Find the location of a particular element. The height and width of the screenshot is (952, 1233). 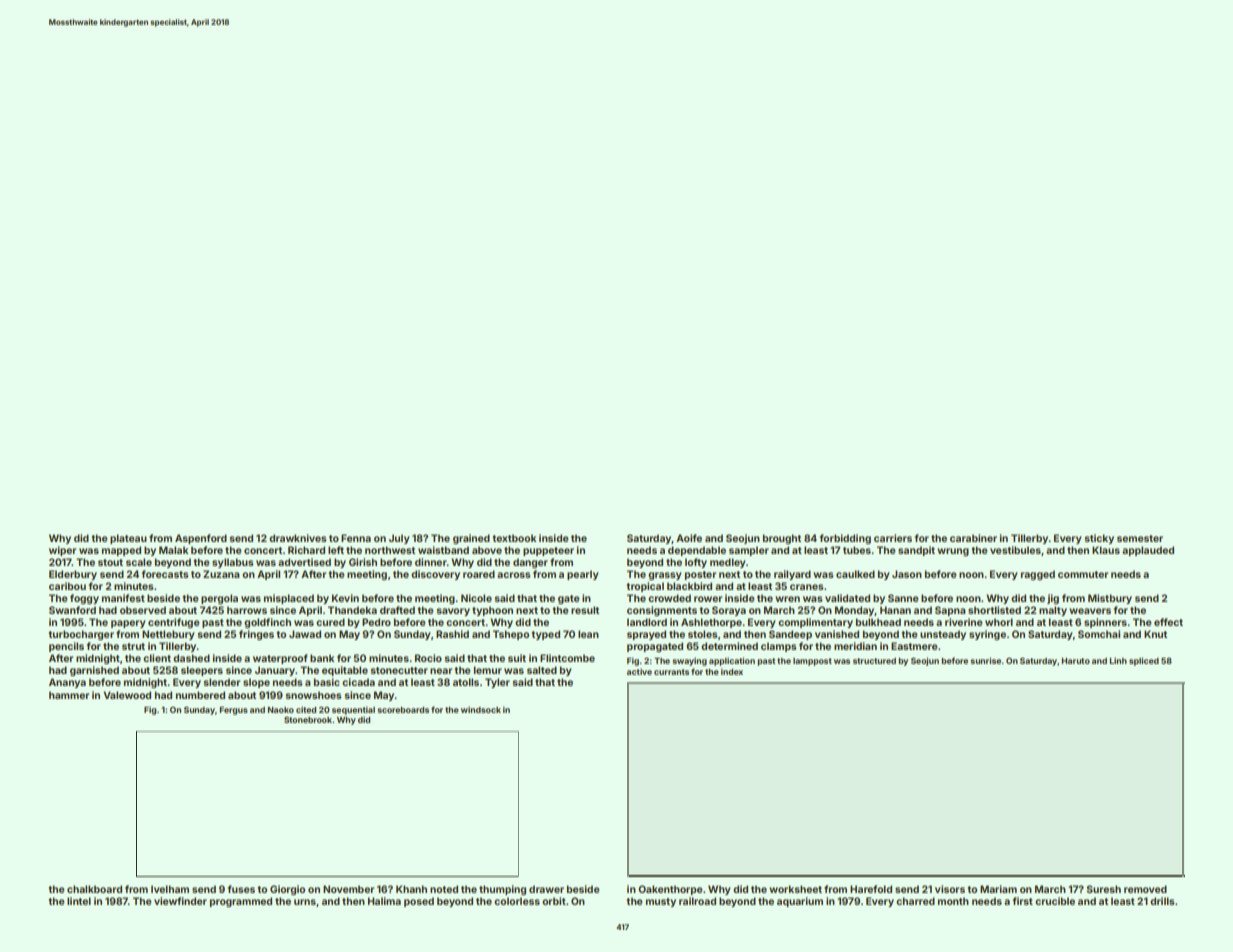

semester is located at coordinates (1140, 538).
